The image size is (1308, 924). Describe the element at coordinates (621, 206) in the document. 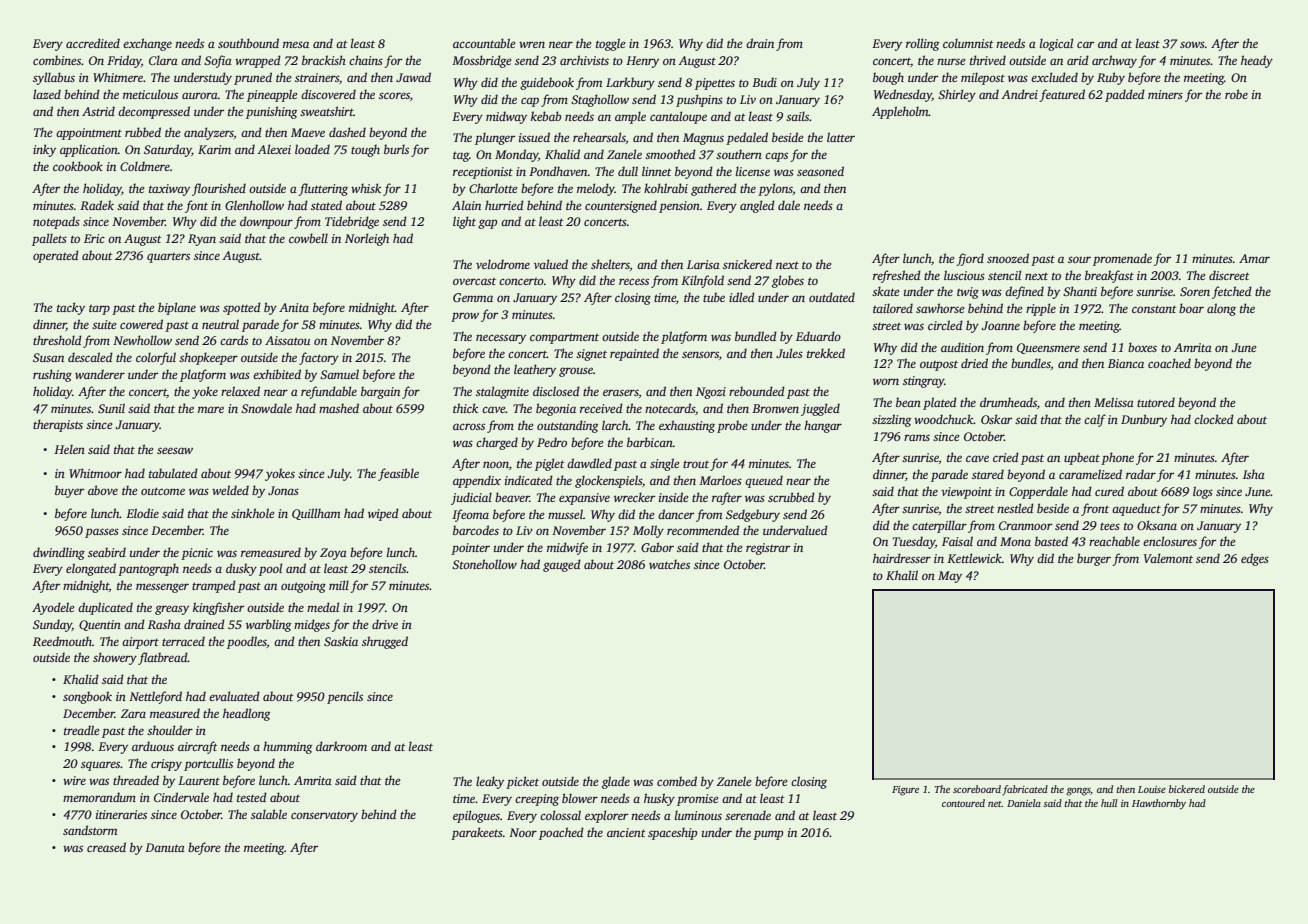

I see `countersigned` at that location.
